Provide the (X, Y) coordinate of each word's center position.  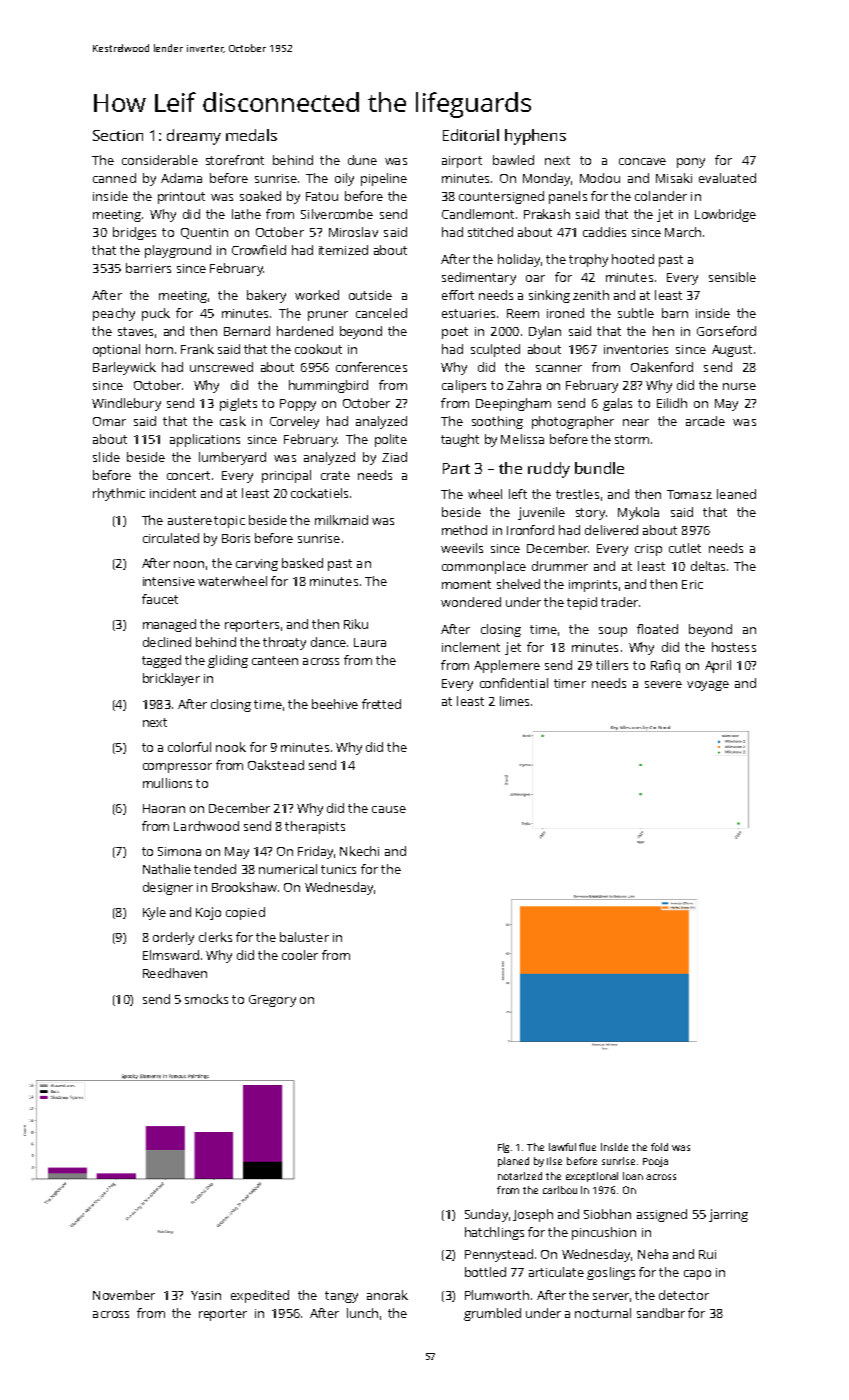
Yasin (206, 1295)
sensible (732, 277)
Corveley (294, 422)
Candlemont (478, 214)
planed (513, 1162)
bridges (134, 233)
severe (663, 684)
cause (389, 809)
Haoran (164, 808)
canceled (381, 313)
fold (659, 1147)
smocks (206, 999)
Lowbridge (725, 215)
